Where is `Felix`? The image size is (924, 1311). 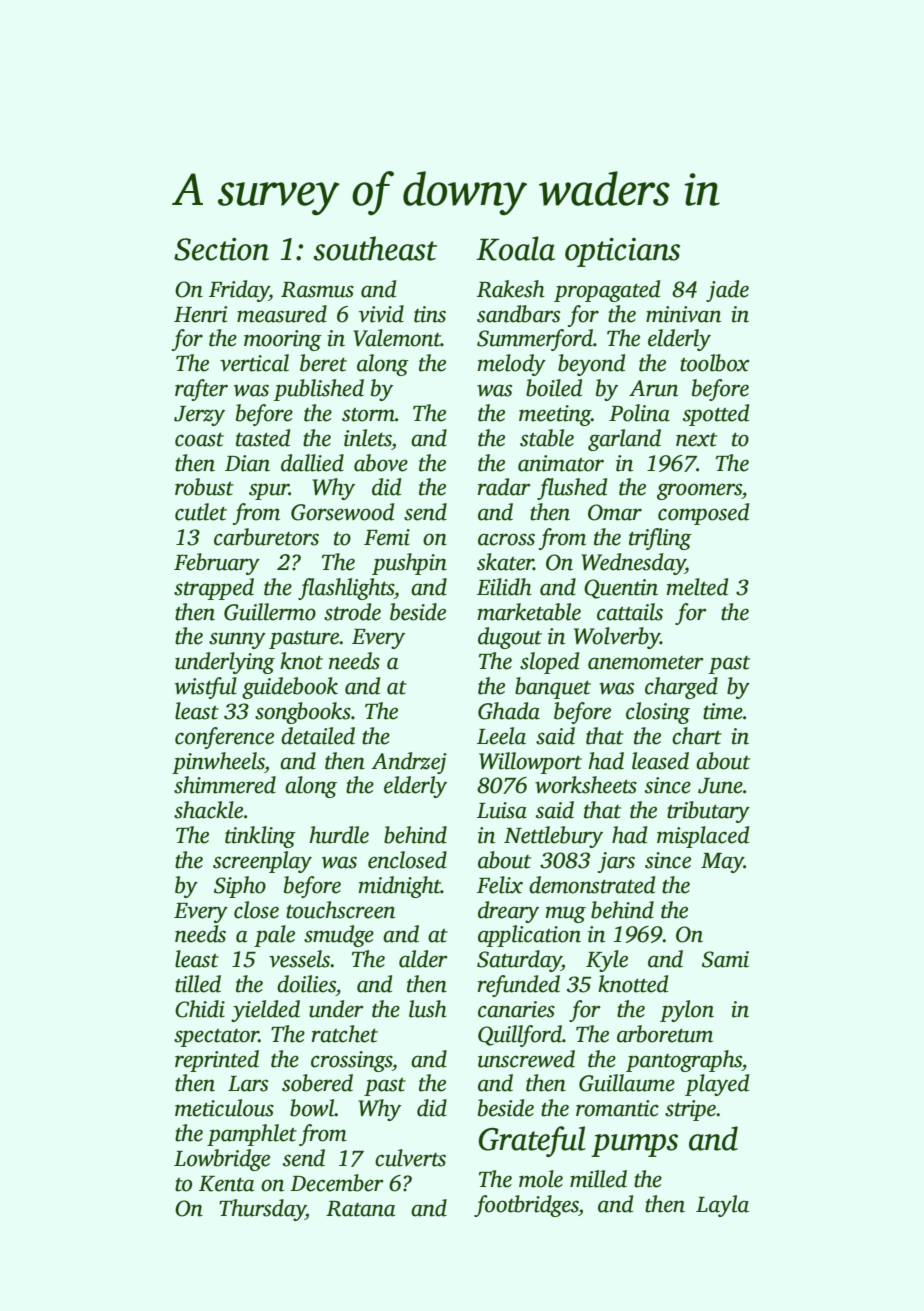
Felix is located at coordinates (500, 885).
